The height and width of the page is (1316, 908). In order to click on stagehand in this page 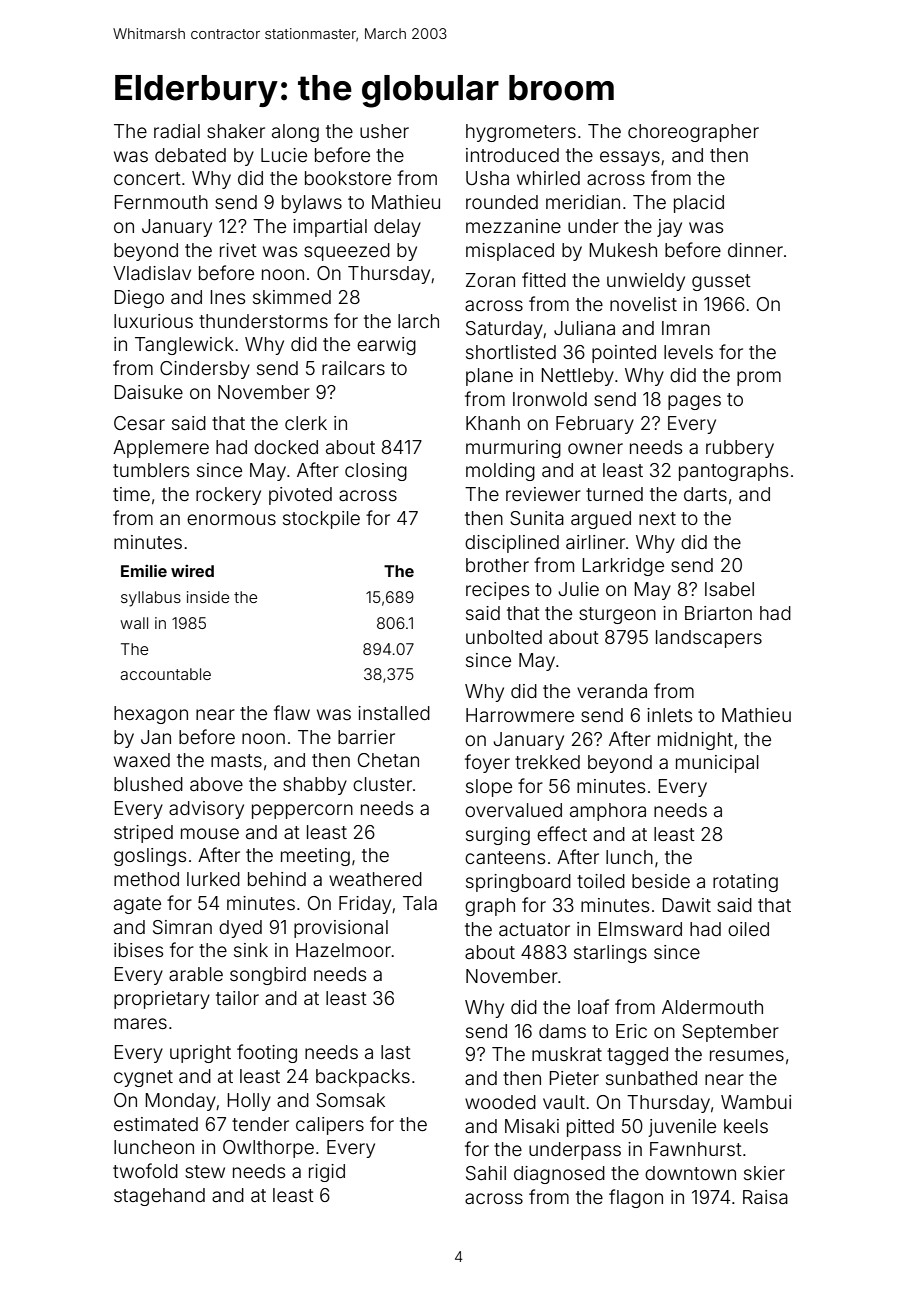, I will do `click(159, 1197)`.
